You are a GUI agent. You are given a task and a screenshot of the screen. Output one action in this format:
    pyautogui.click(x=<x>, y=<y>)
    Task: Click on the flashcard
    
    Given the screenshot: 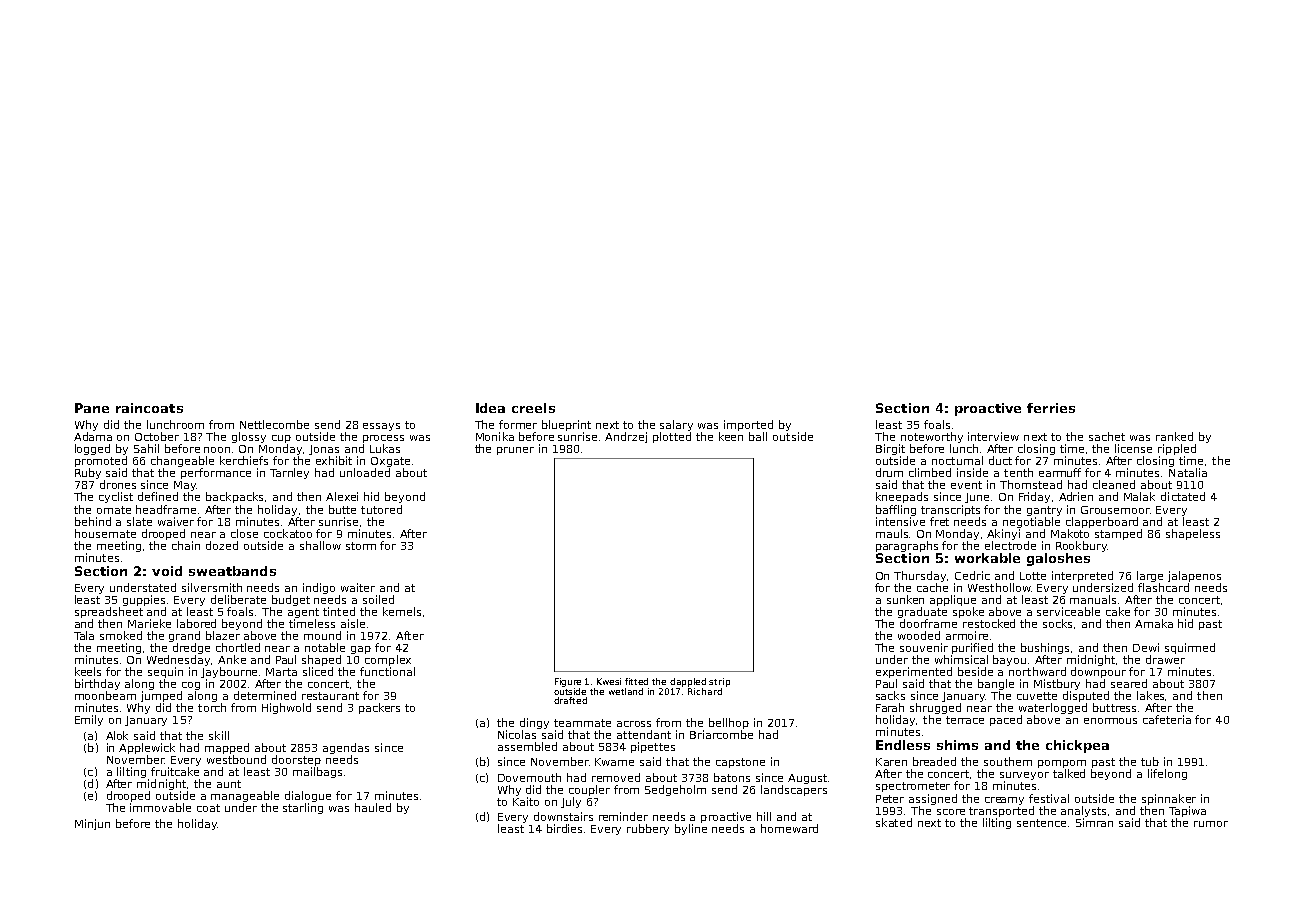 What is the action you would take?
    pyautogui.click(x=1163, y=587)
